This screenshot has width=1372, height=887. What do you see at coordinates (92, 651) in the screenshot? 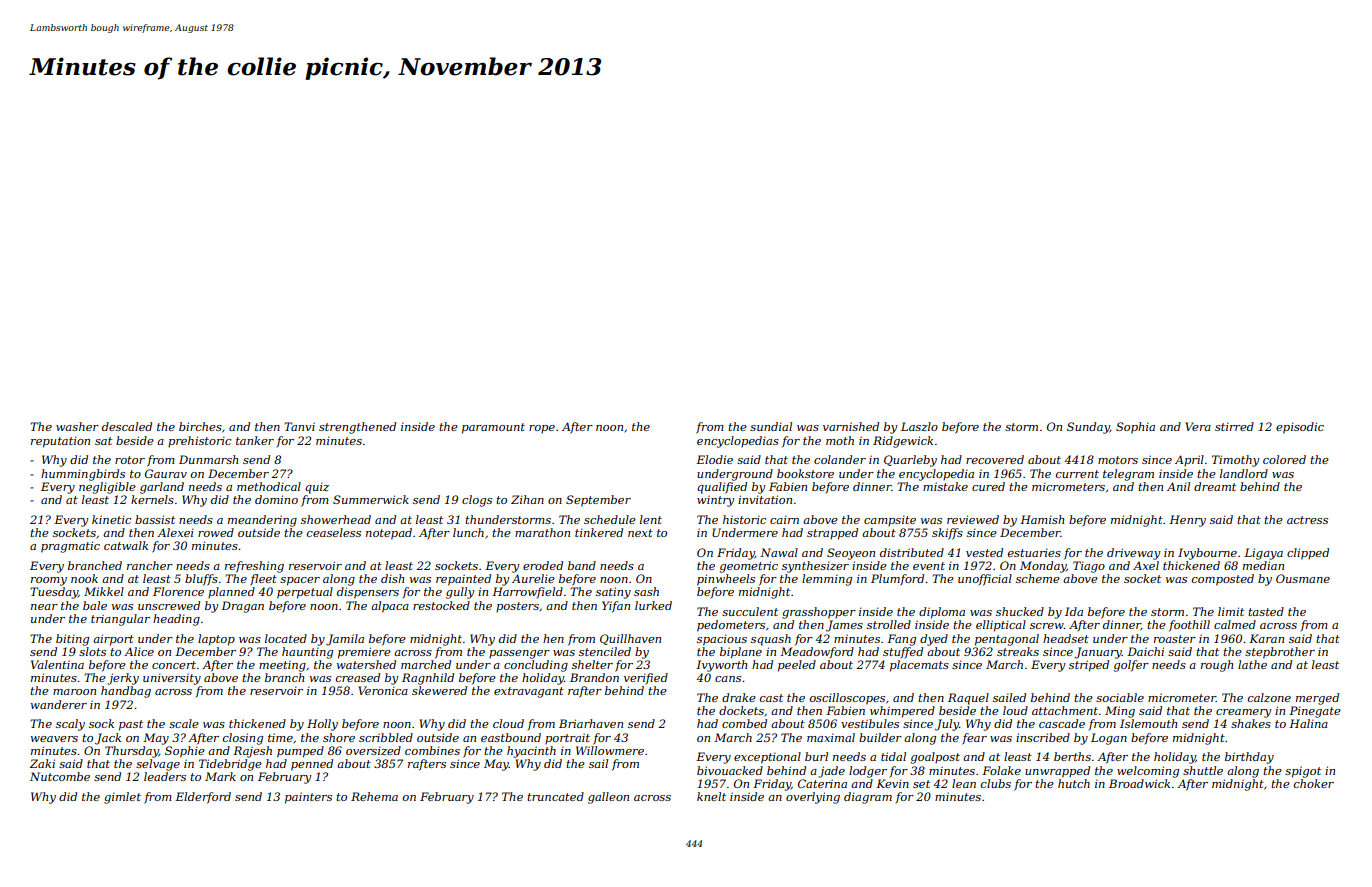
I see `slots` at bounding box center [92, 651].
